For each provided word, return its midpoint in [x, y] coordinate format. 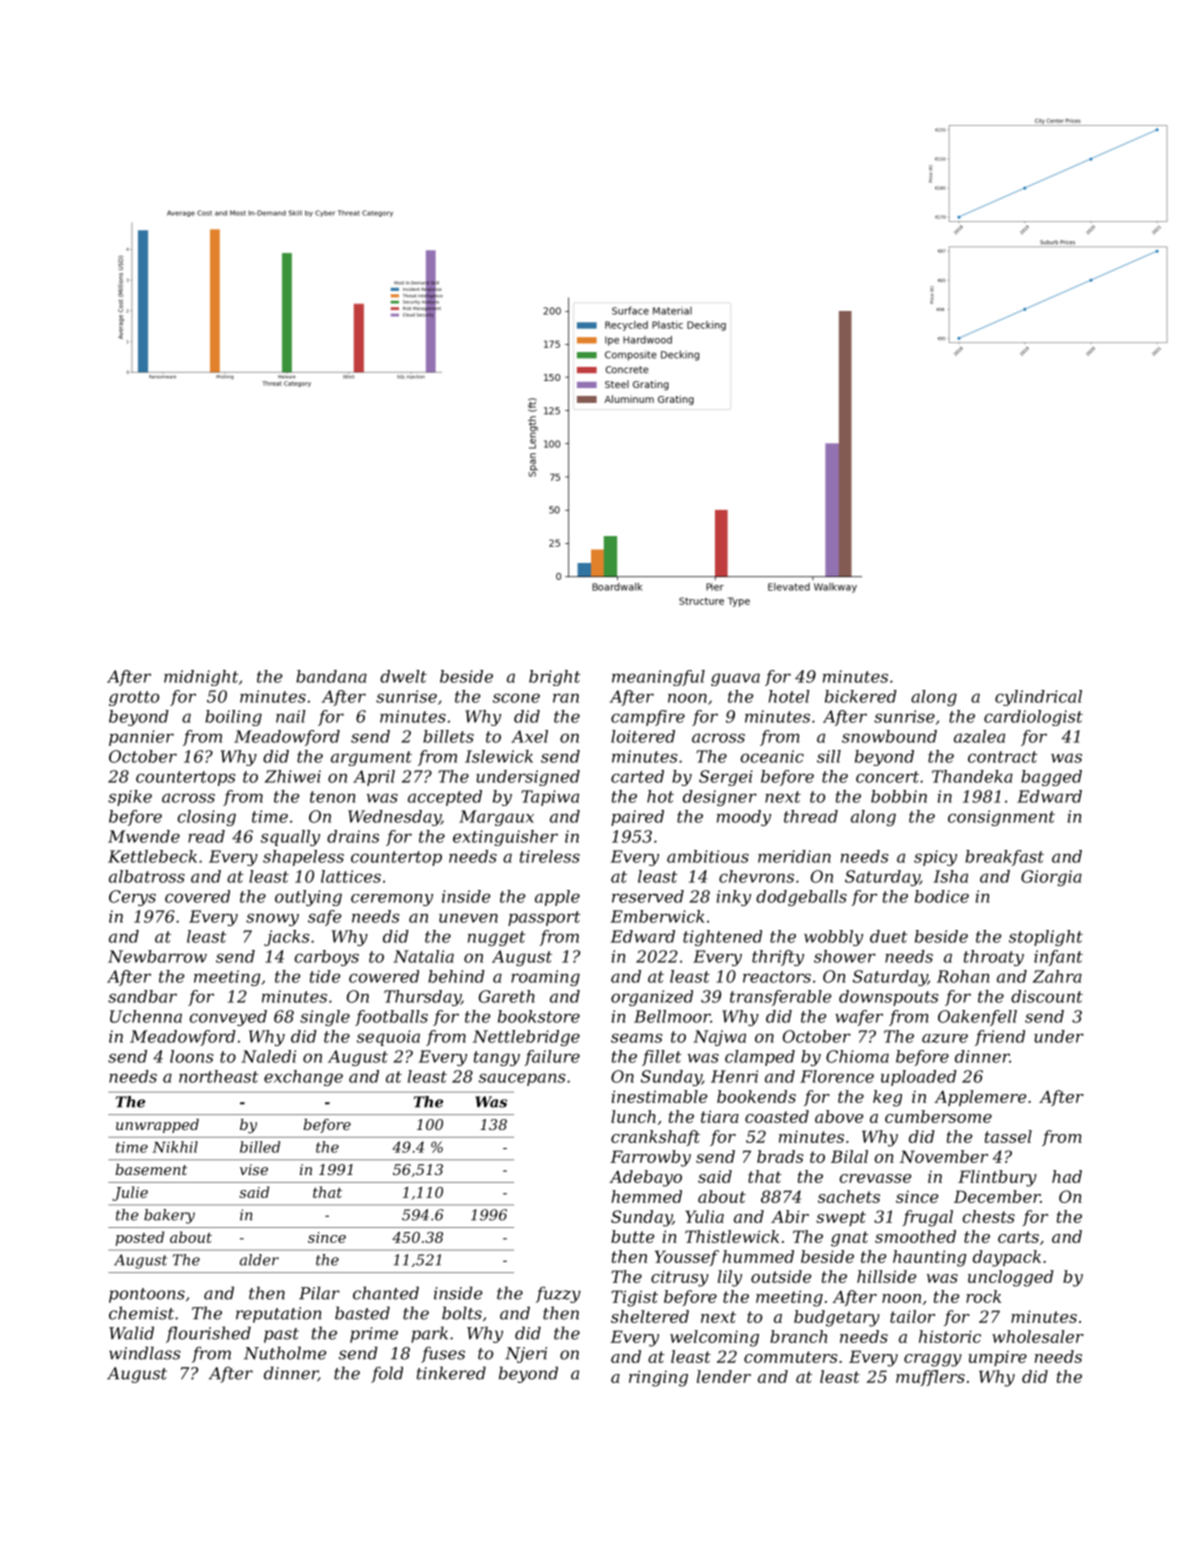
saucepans [522, 1079]
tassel [1008, 1136]
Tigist [634, 1298]
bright [555, 678]
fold [387, 1374]
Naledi [268, 1056]
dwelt [403, 676]
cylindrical [1038, 698]
